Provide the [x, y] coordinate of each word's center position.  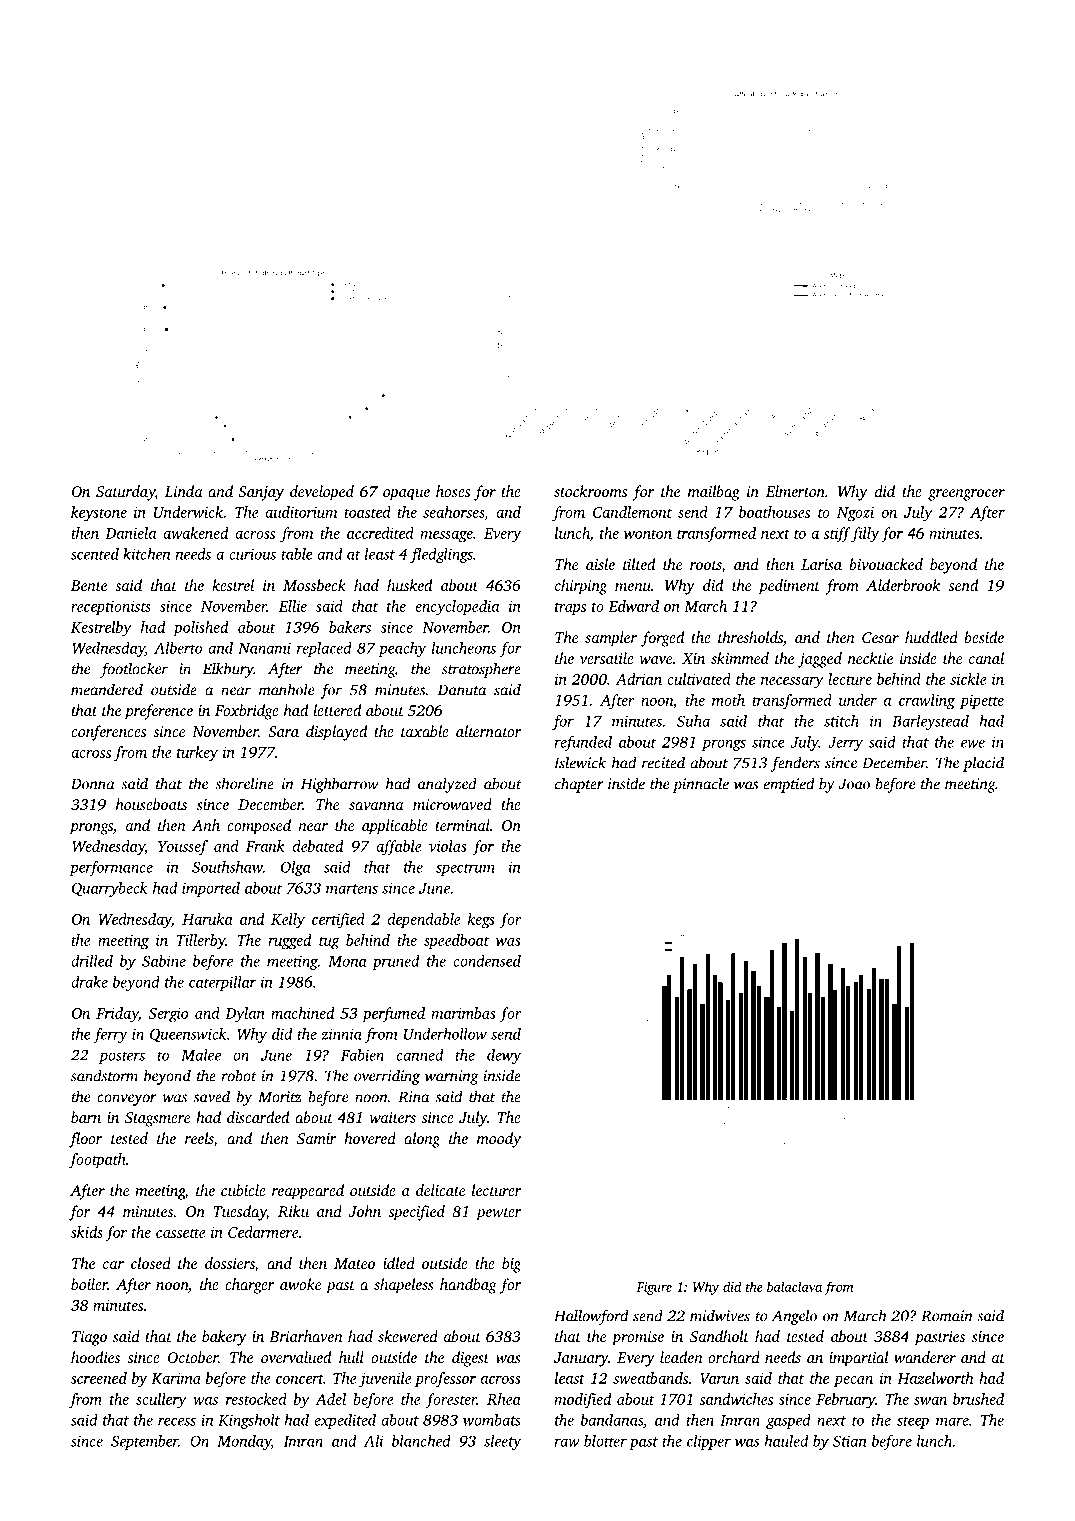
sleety [502, 1442]
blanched [421, 1441]
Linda [184, 491]
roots [706, 567]
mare [952, 1421]
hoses [453, 491]
